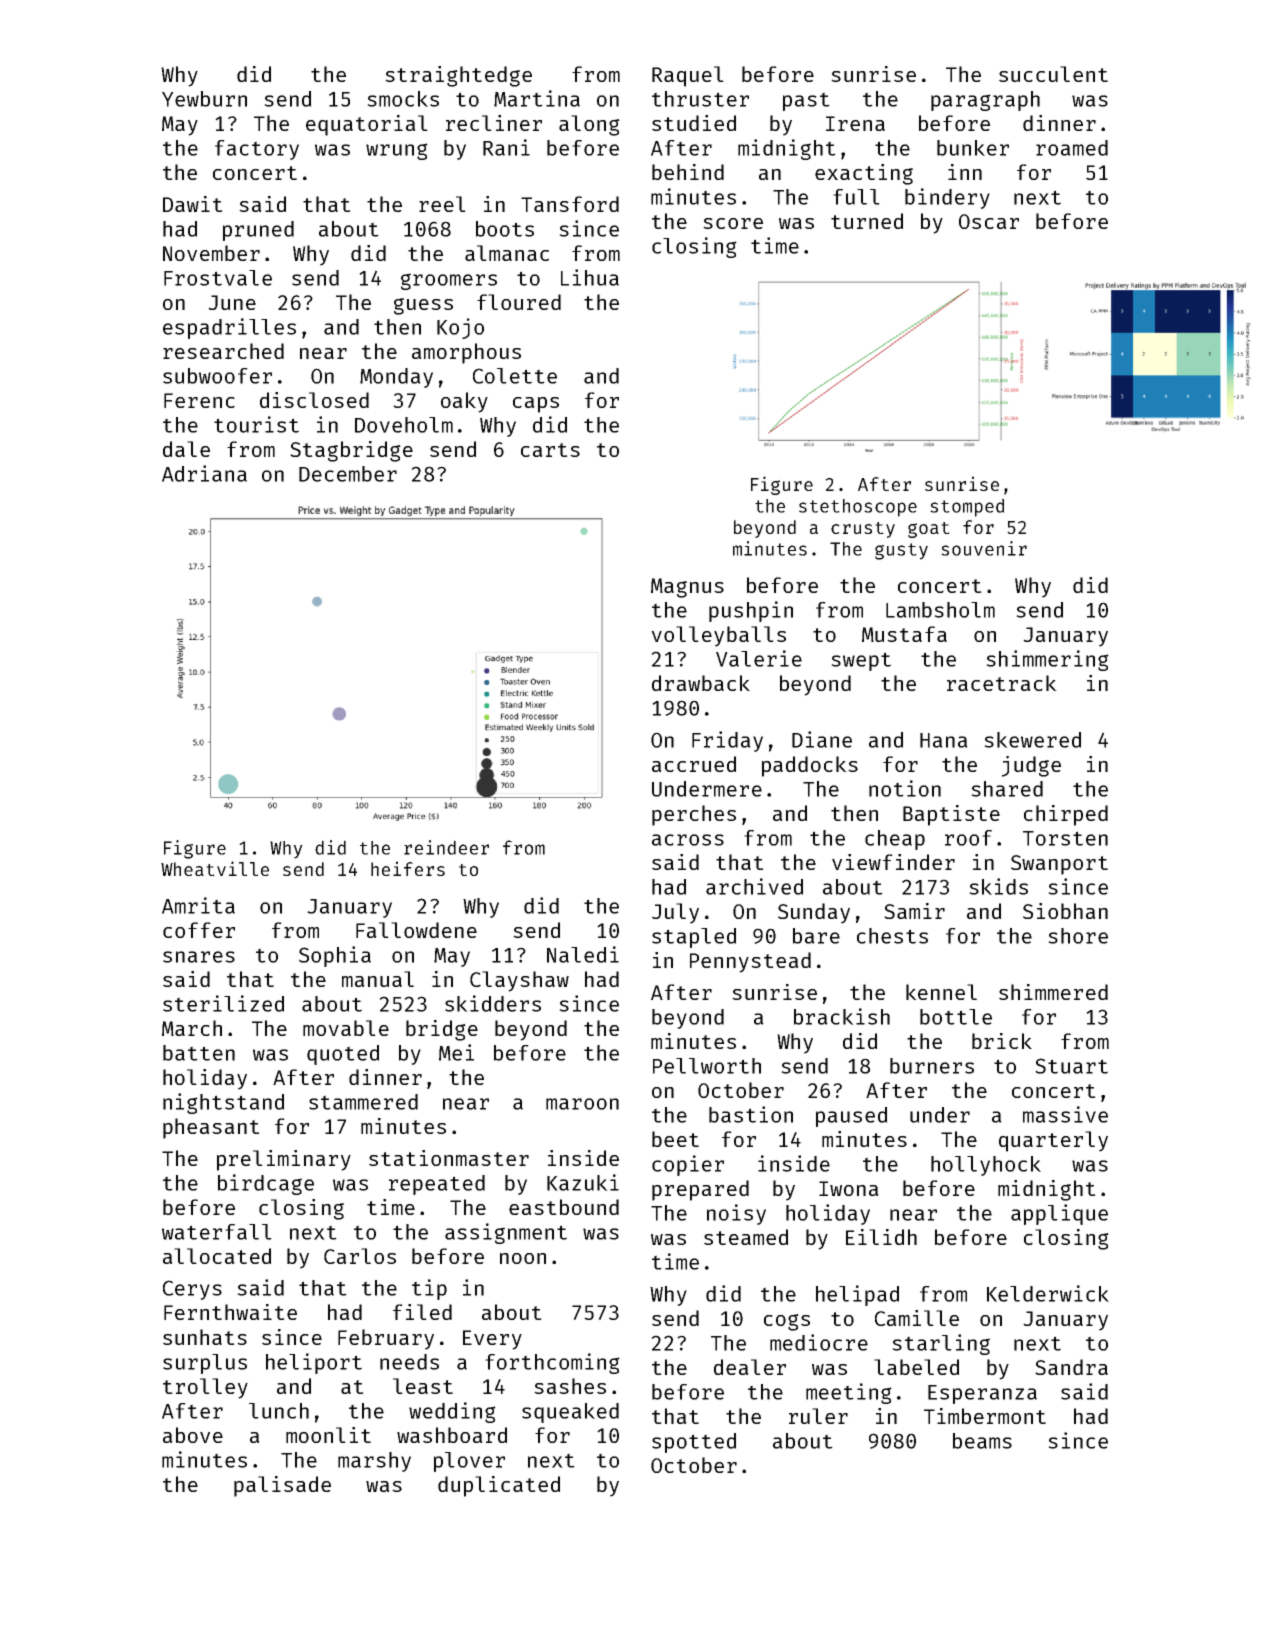 The image size is (1271, 1645). I want to click on Raquel, so click(688, 76).
